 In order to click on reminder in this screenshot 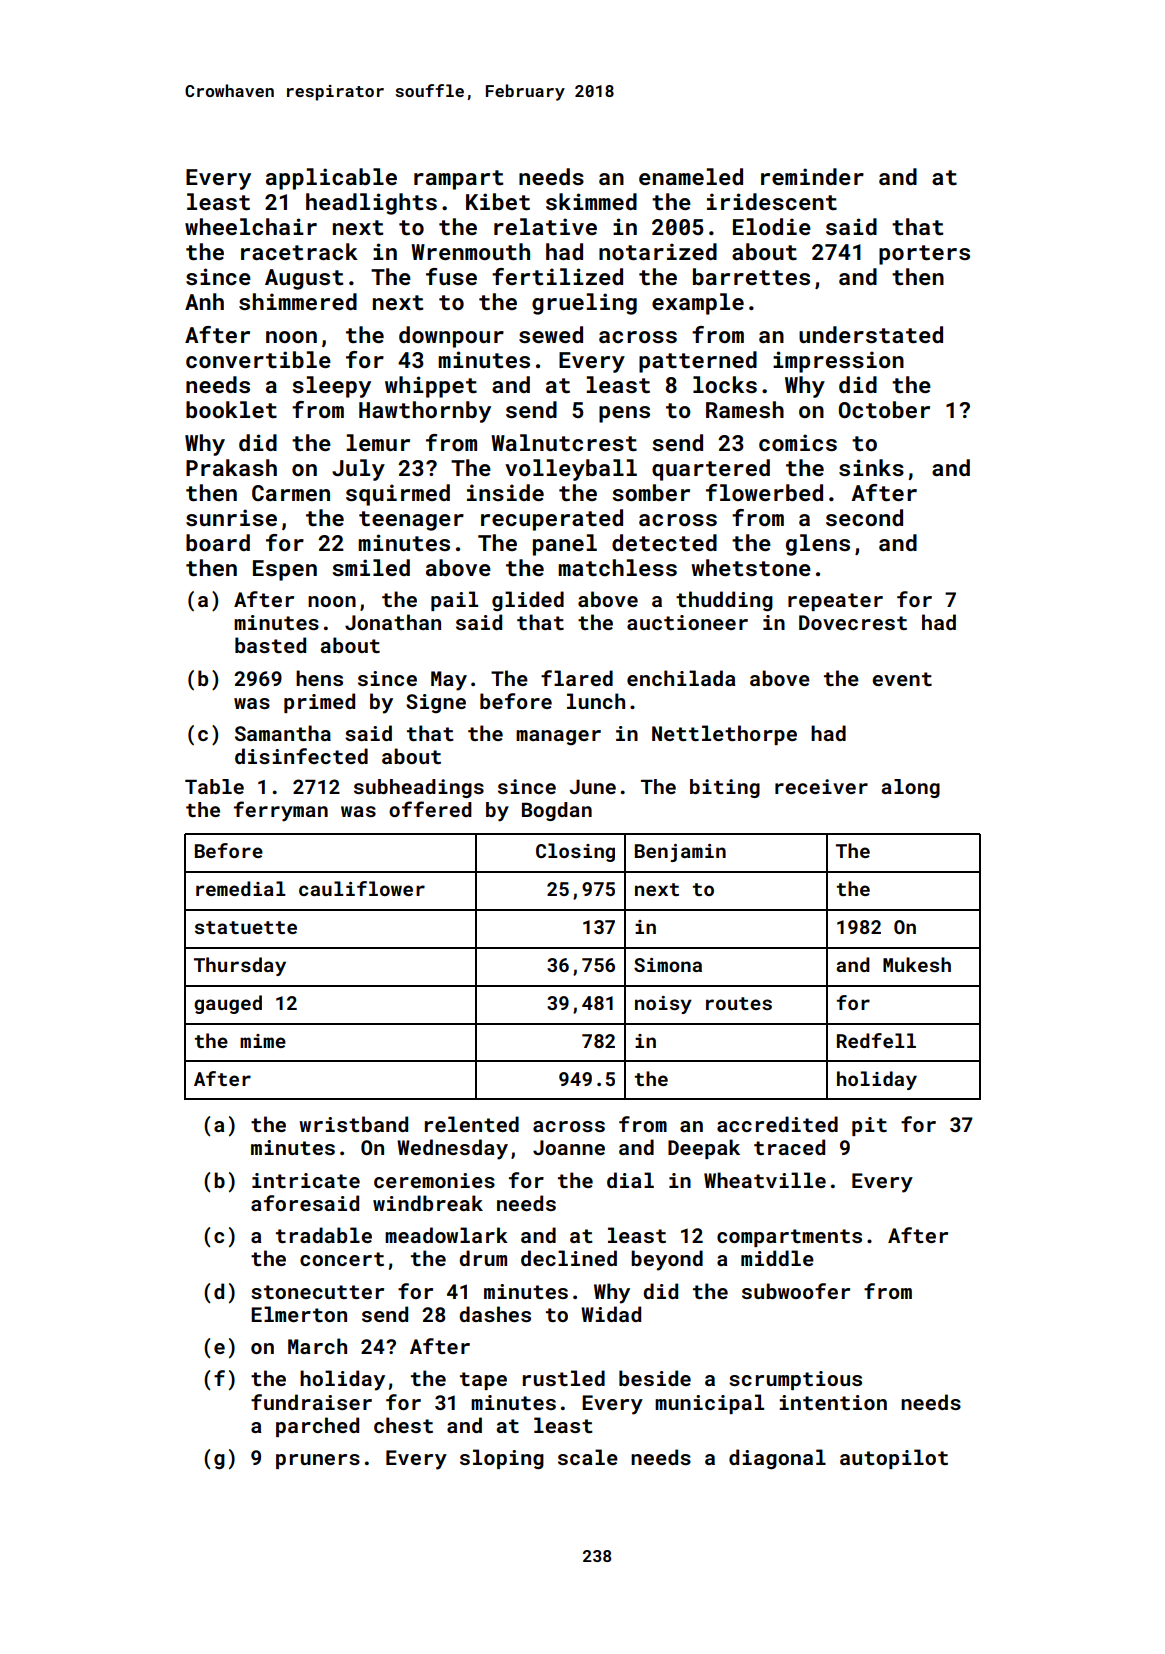, I will do `click(812, 176)`.
